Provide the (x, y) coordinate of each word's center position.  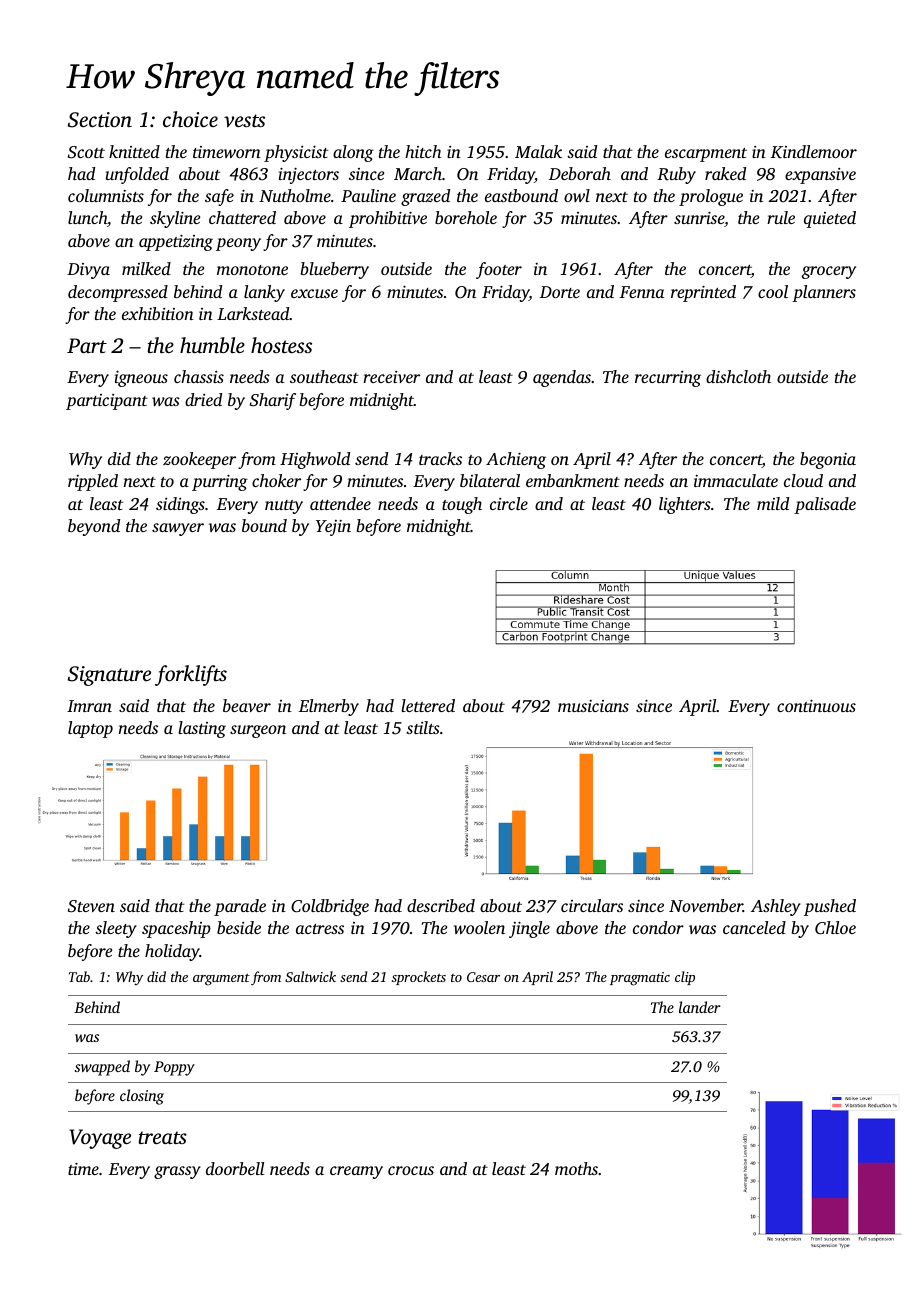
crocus (411, 1170)
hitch (423, 151)
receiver (391, 377)
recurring (668, 379)
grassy (177, 1172)
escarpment (706, 155)
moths (576, 1168)
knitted (134, 151)
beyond (94, 527)
